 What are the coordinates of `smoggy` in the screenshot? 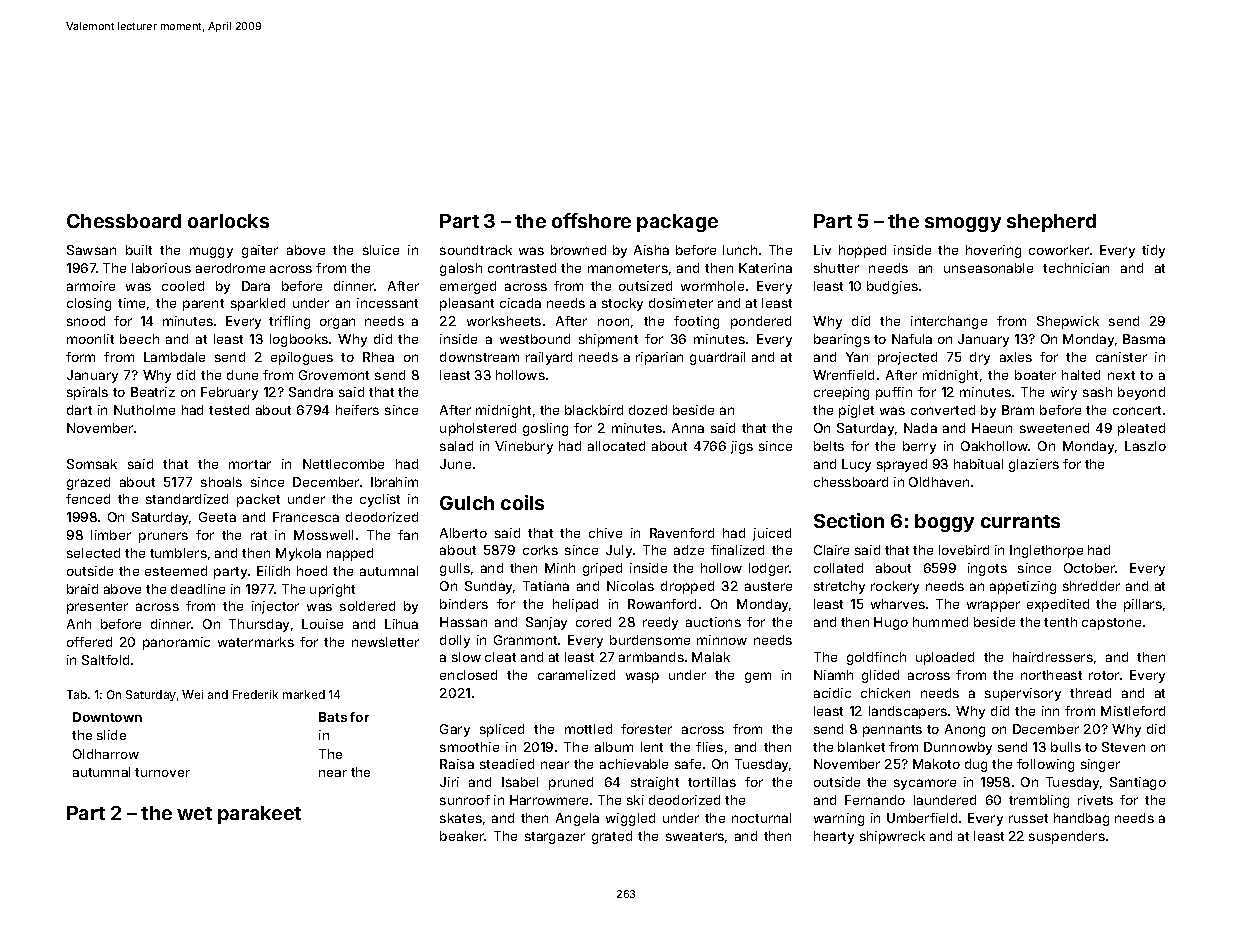 It's located at (963, 224).
